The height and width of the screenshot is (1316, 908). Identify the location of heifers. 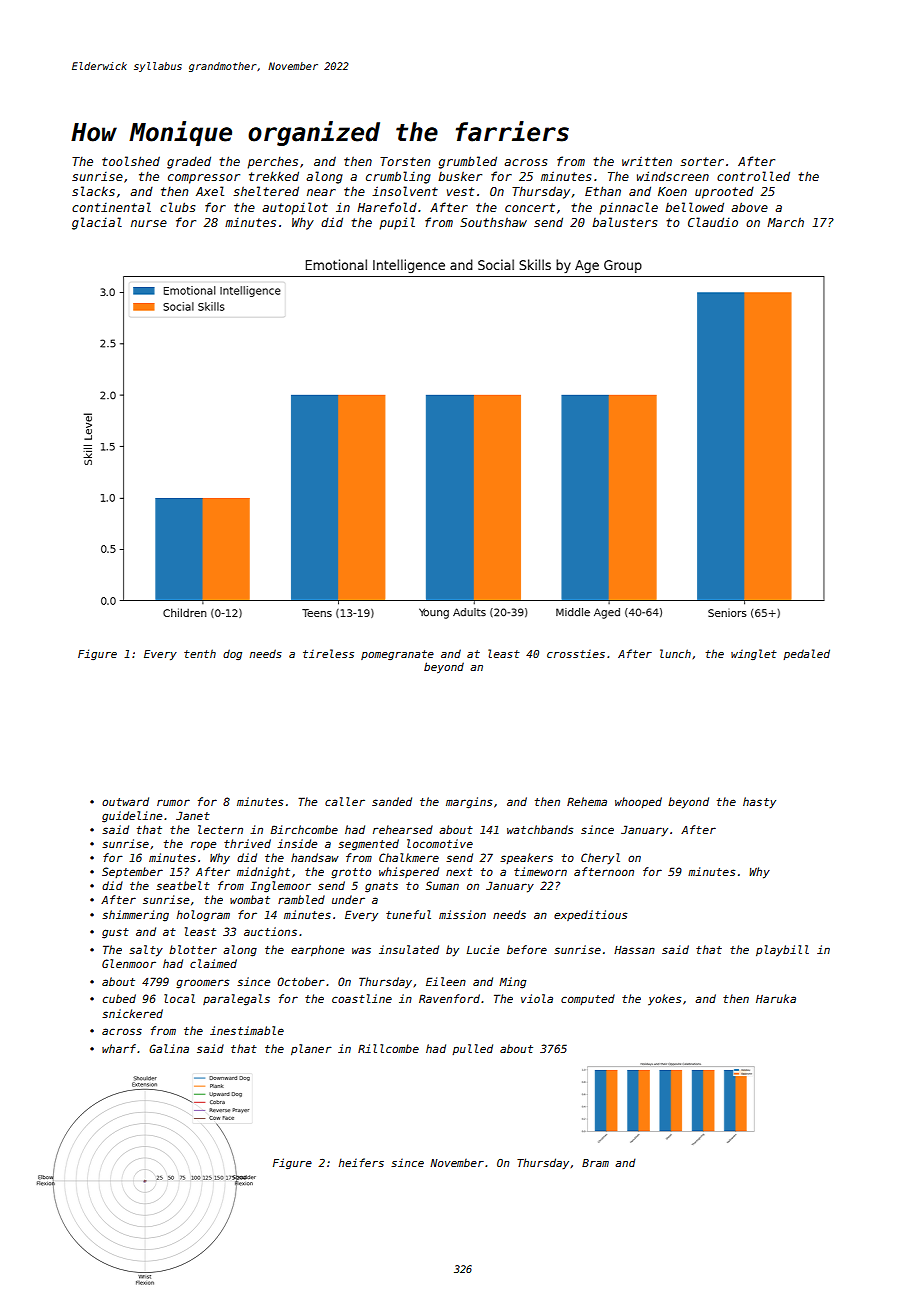
(361, 1162).
